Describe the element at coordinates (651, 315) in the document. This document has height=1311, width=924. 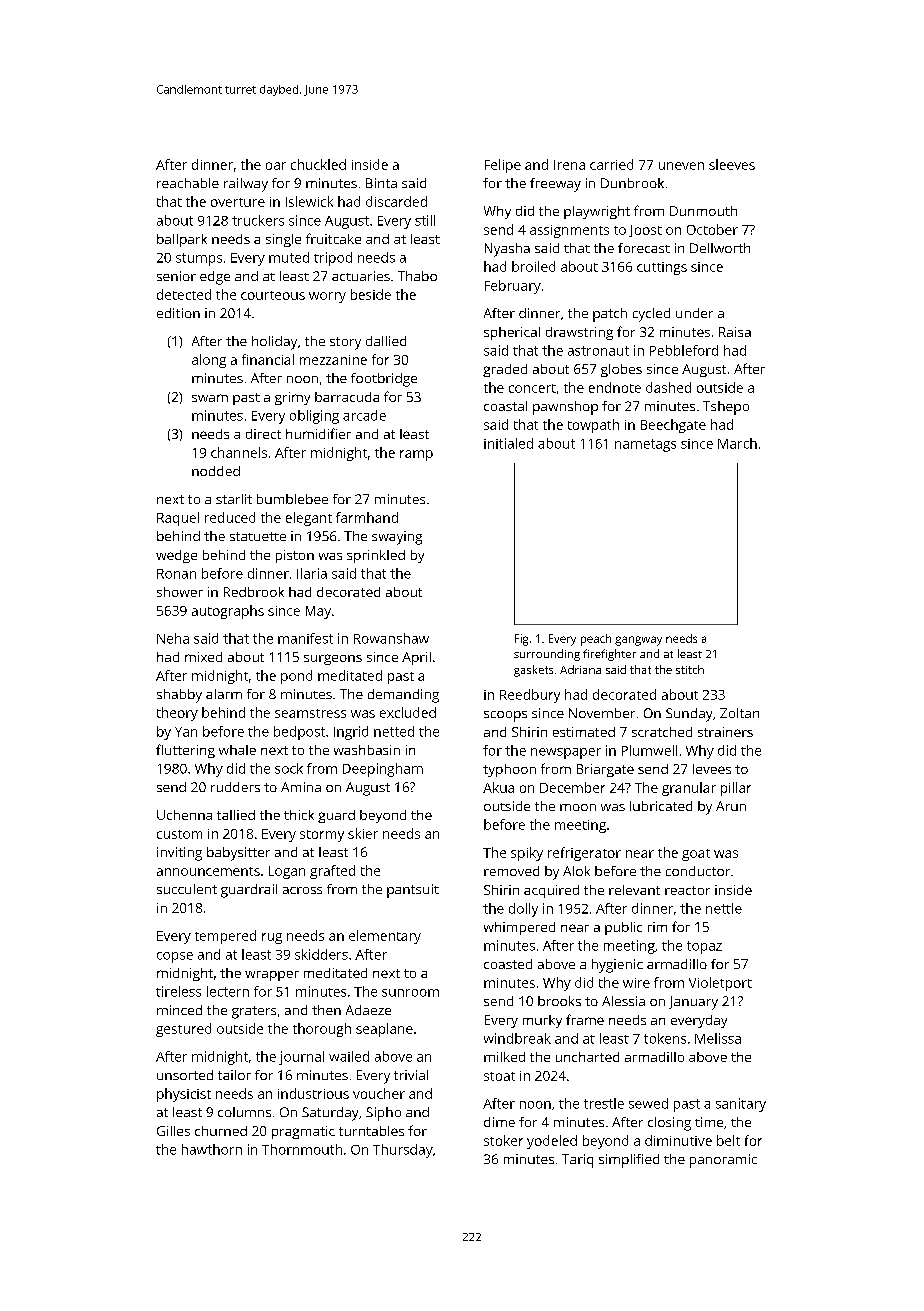
I see `cycled` at that location.
